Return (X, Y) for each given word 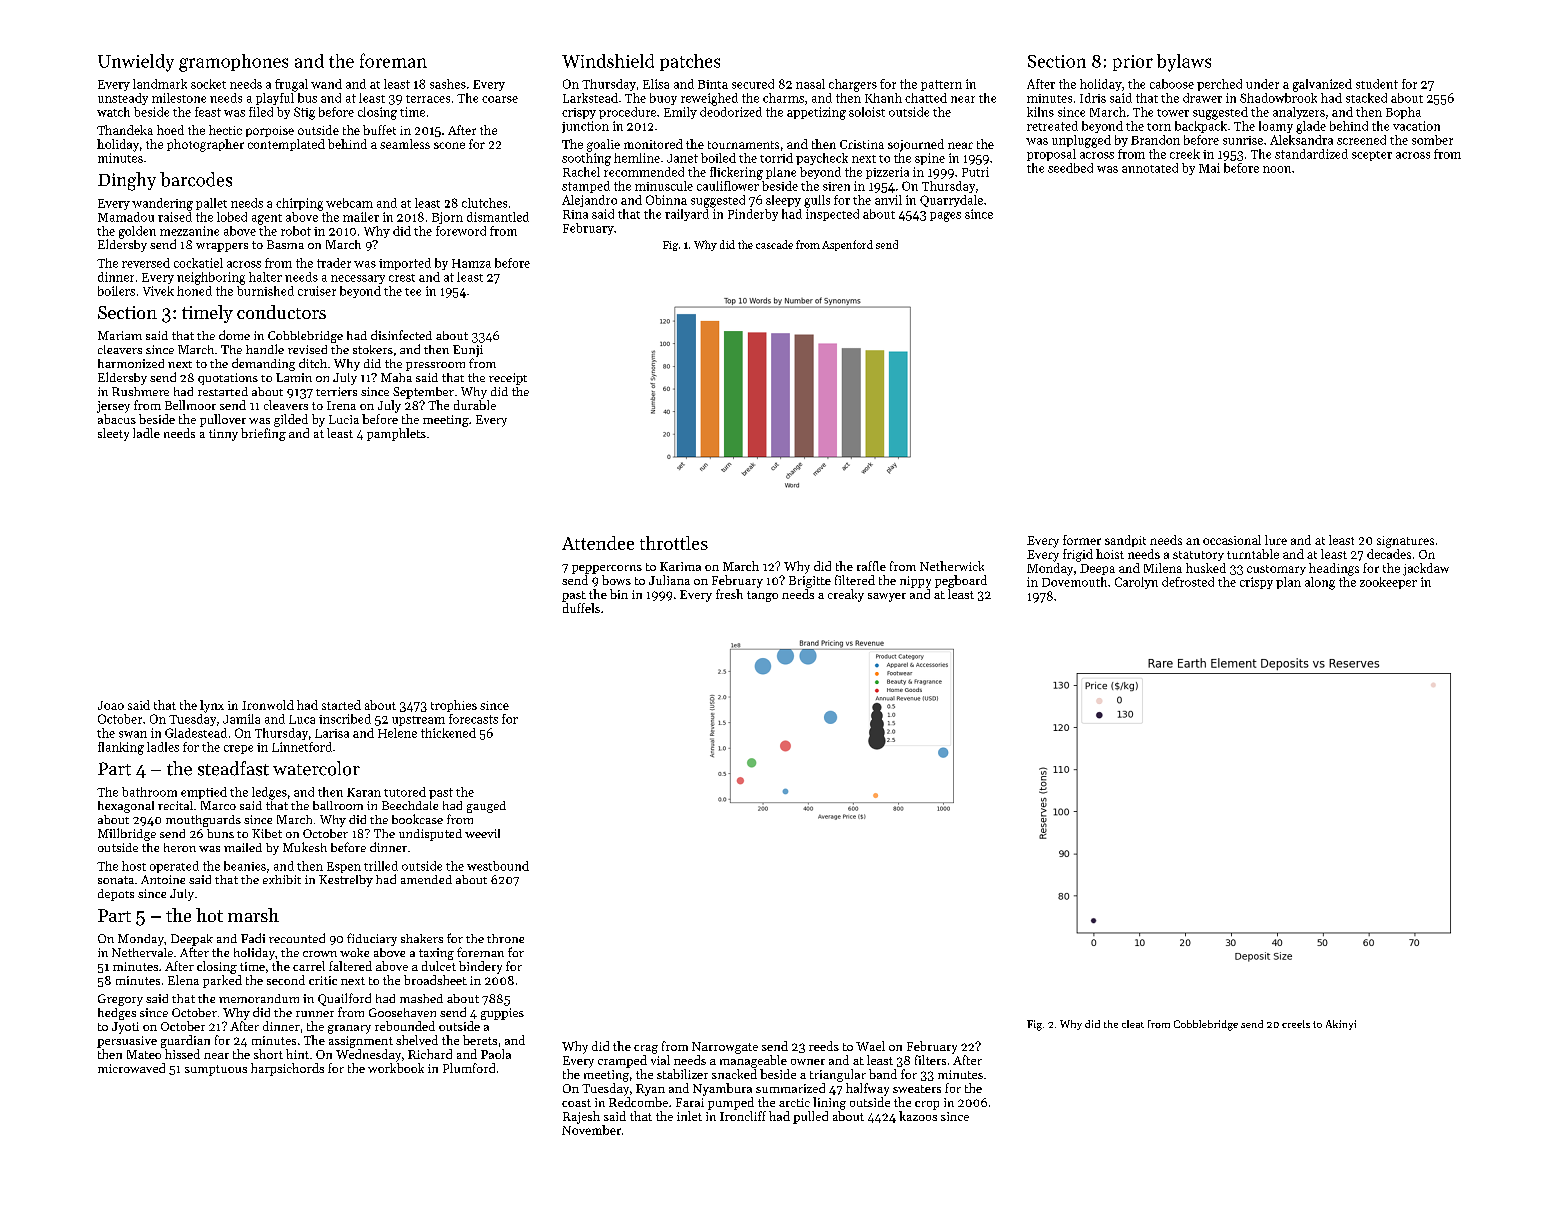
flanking (121, 748)
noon (1277, 169)
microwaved (131, 1068)
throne (505, 938)
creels (1296, 1024)
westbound (498, 866)
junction (585, 127)
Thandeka (125, 130)
